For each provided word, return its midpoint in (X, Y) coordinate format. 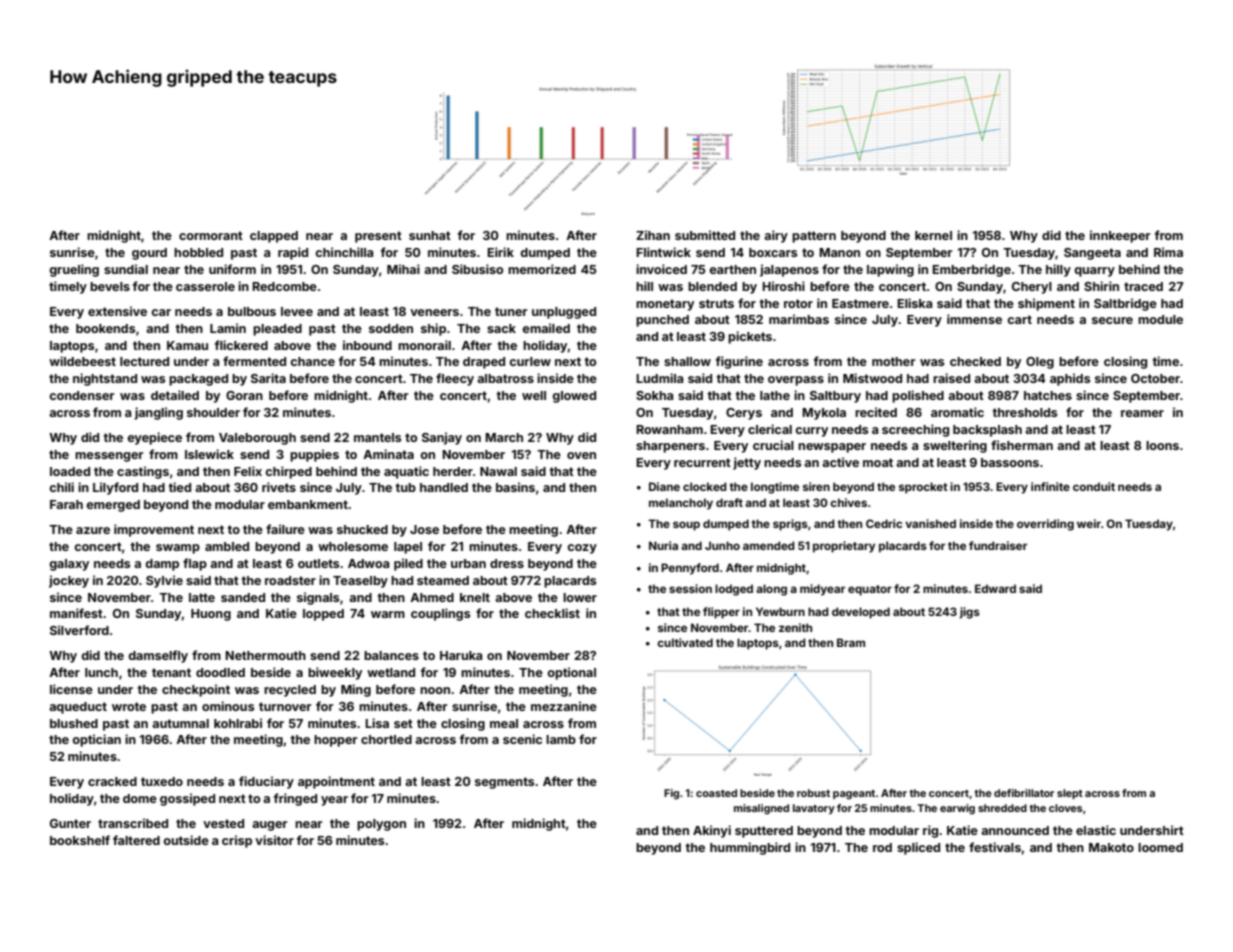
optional (571, 673)
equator (870, 590)
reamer (1142, 413)
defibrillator (1024, 793)
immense (974, 319)
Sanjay (442, 438)
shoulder (213, 412)
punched (662, 321)
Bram (851, 642)
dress (507, 563)
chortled (386, 739)
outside (186, 840)
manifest (76, 613)
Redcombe (284, 286)
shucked (362, 529)
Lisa (377, 723)
